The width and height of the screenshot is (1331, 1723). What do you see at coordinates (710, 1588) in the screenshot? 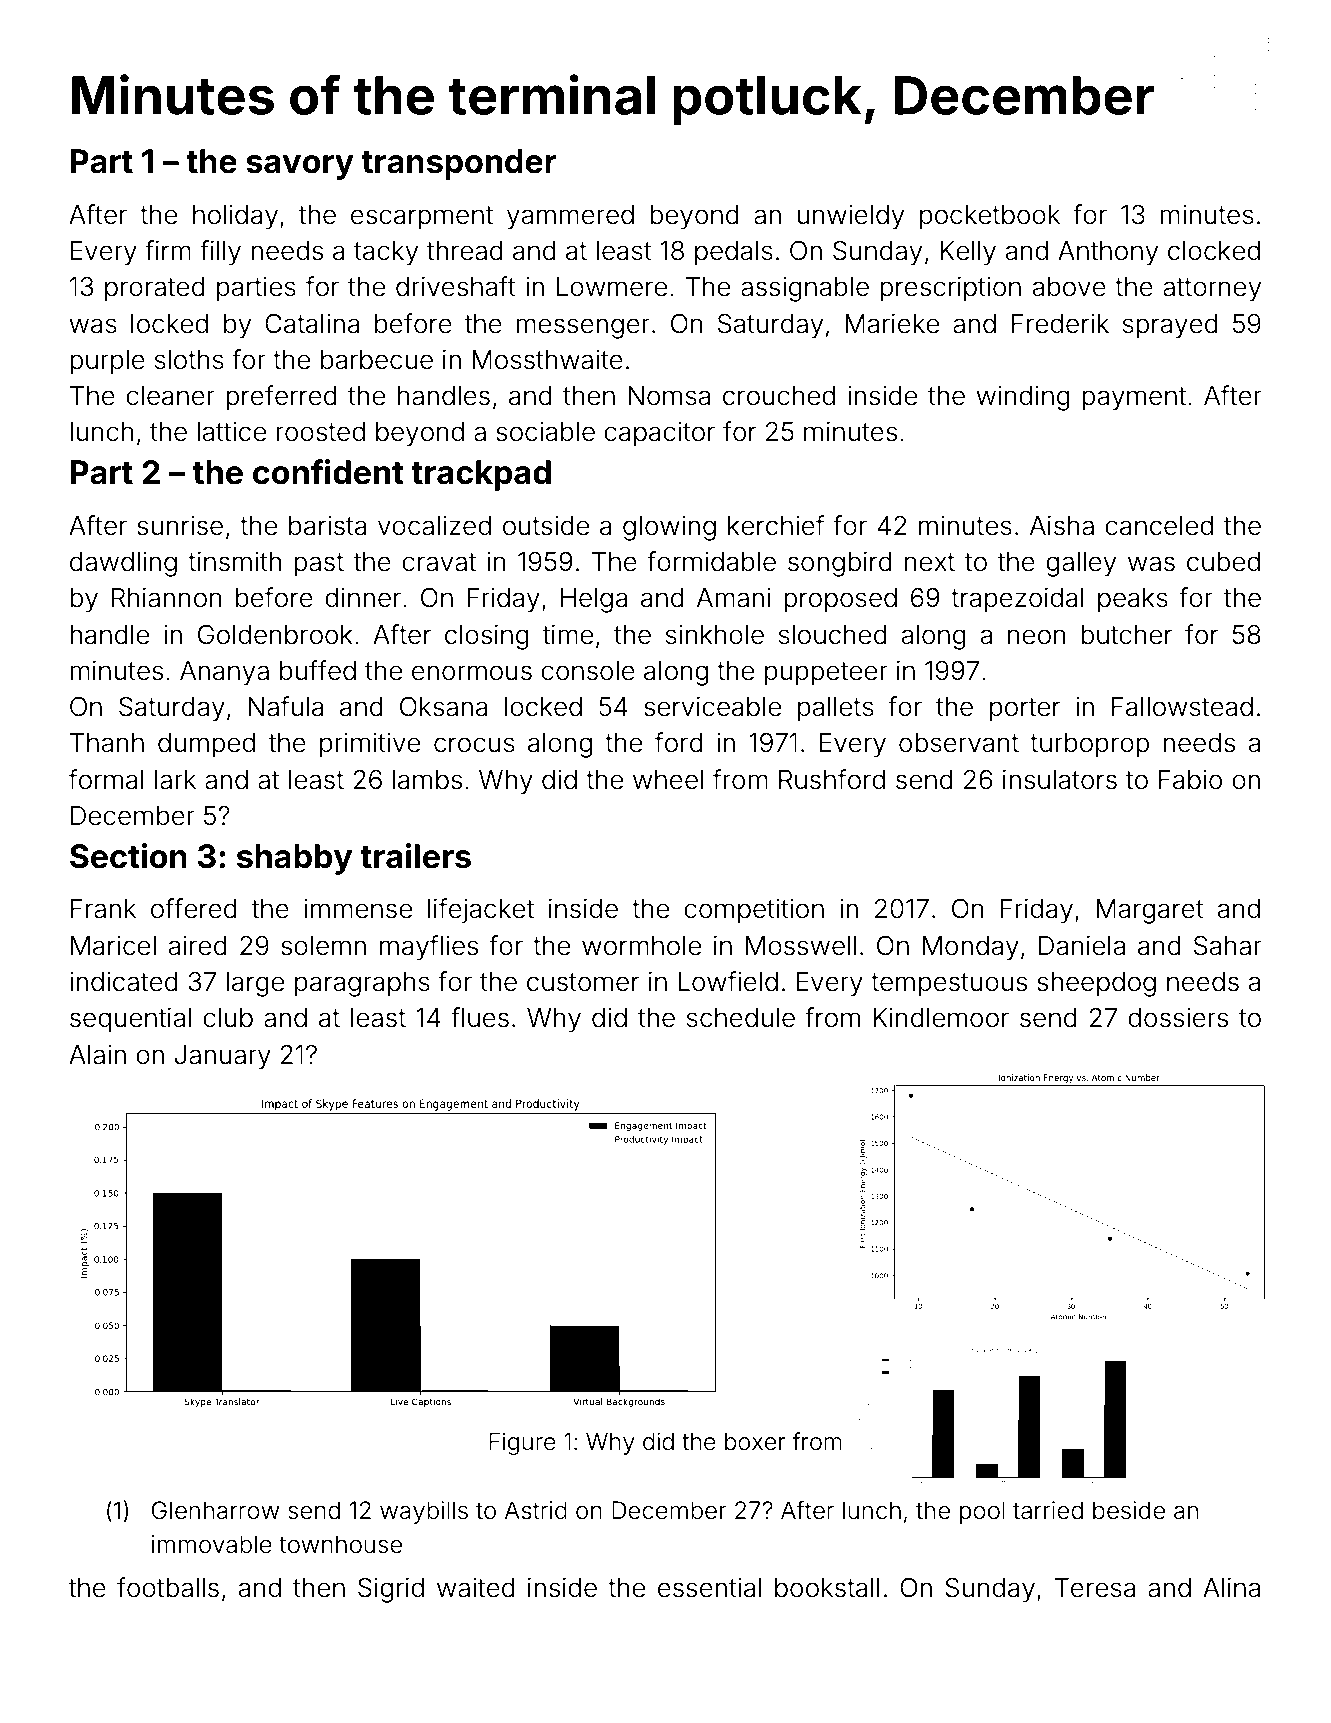
I see `essential` at bounding box center [710, 1588].
